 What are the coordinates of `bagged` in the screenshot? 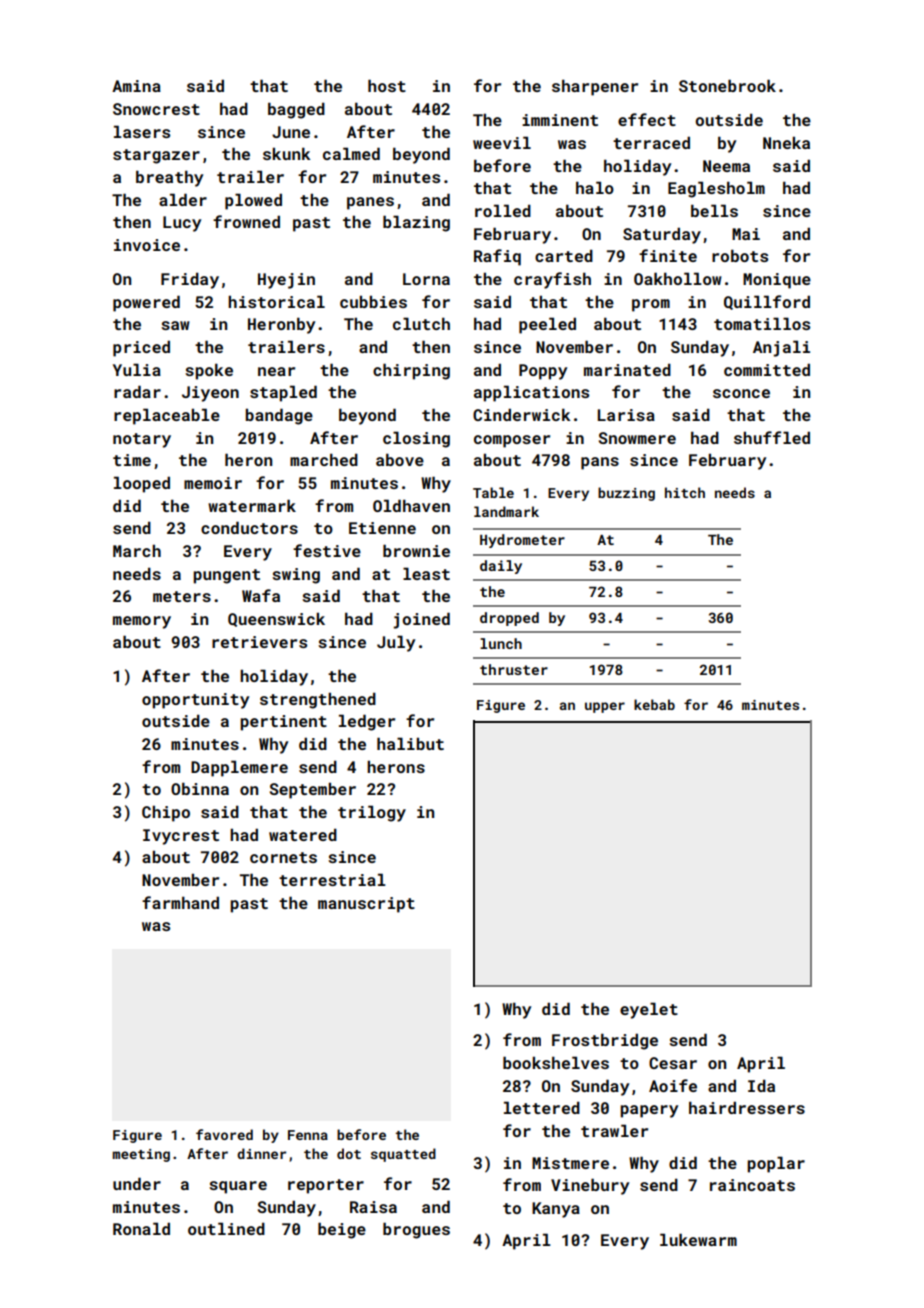 It's located at (296, 110).
